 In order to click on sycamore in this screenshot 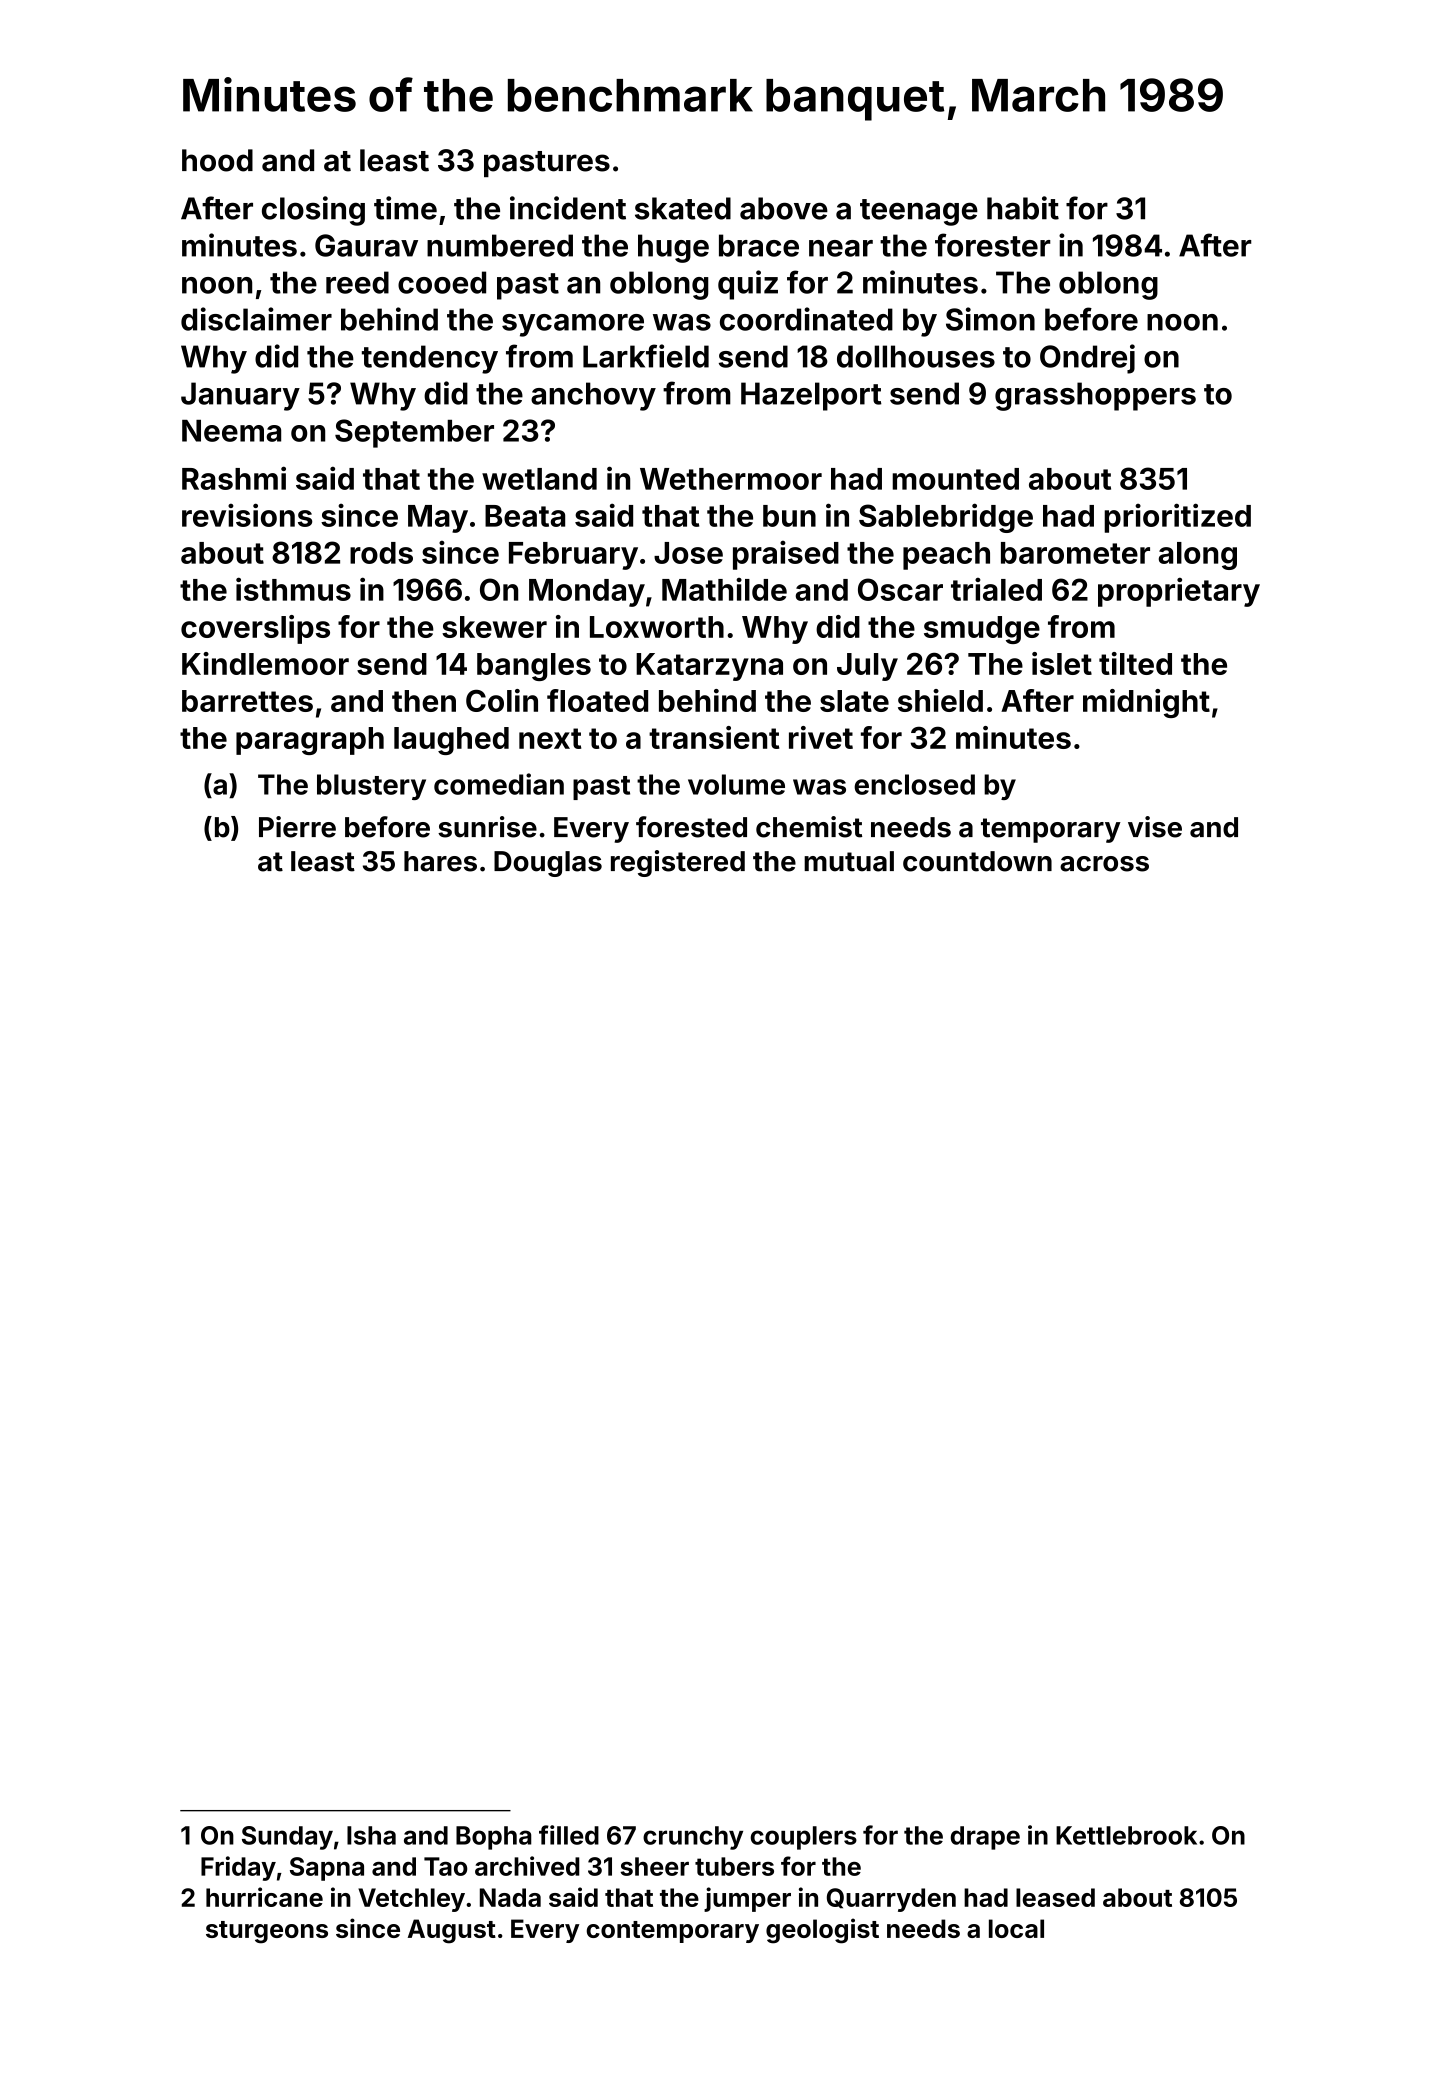, I will do `click(573, 325)`.
